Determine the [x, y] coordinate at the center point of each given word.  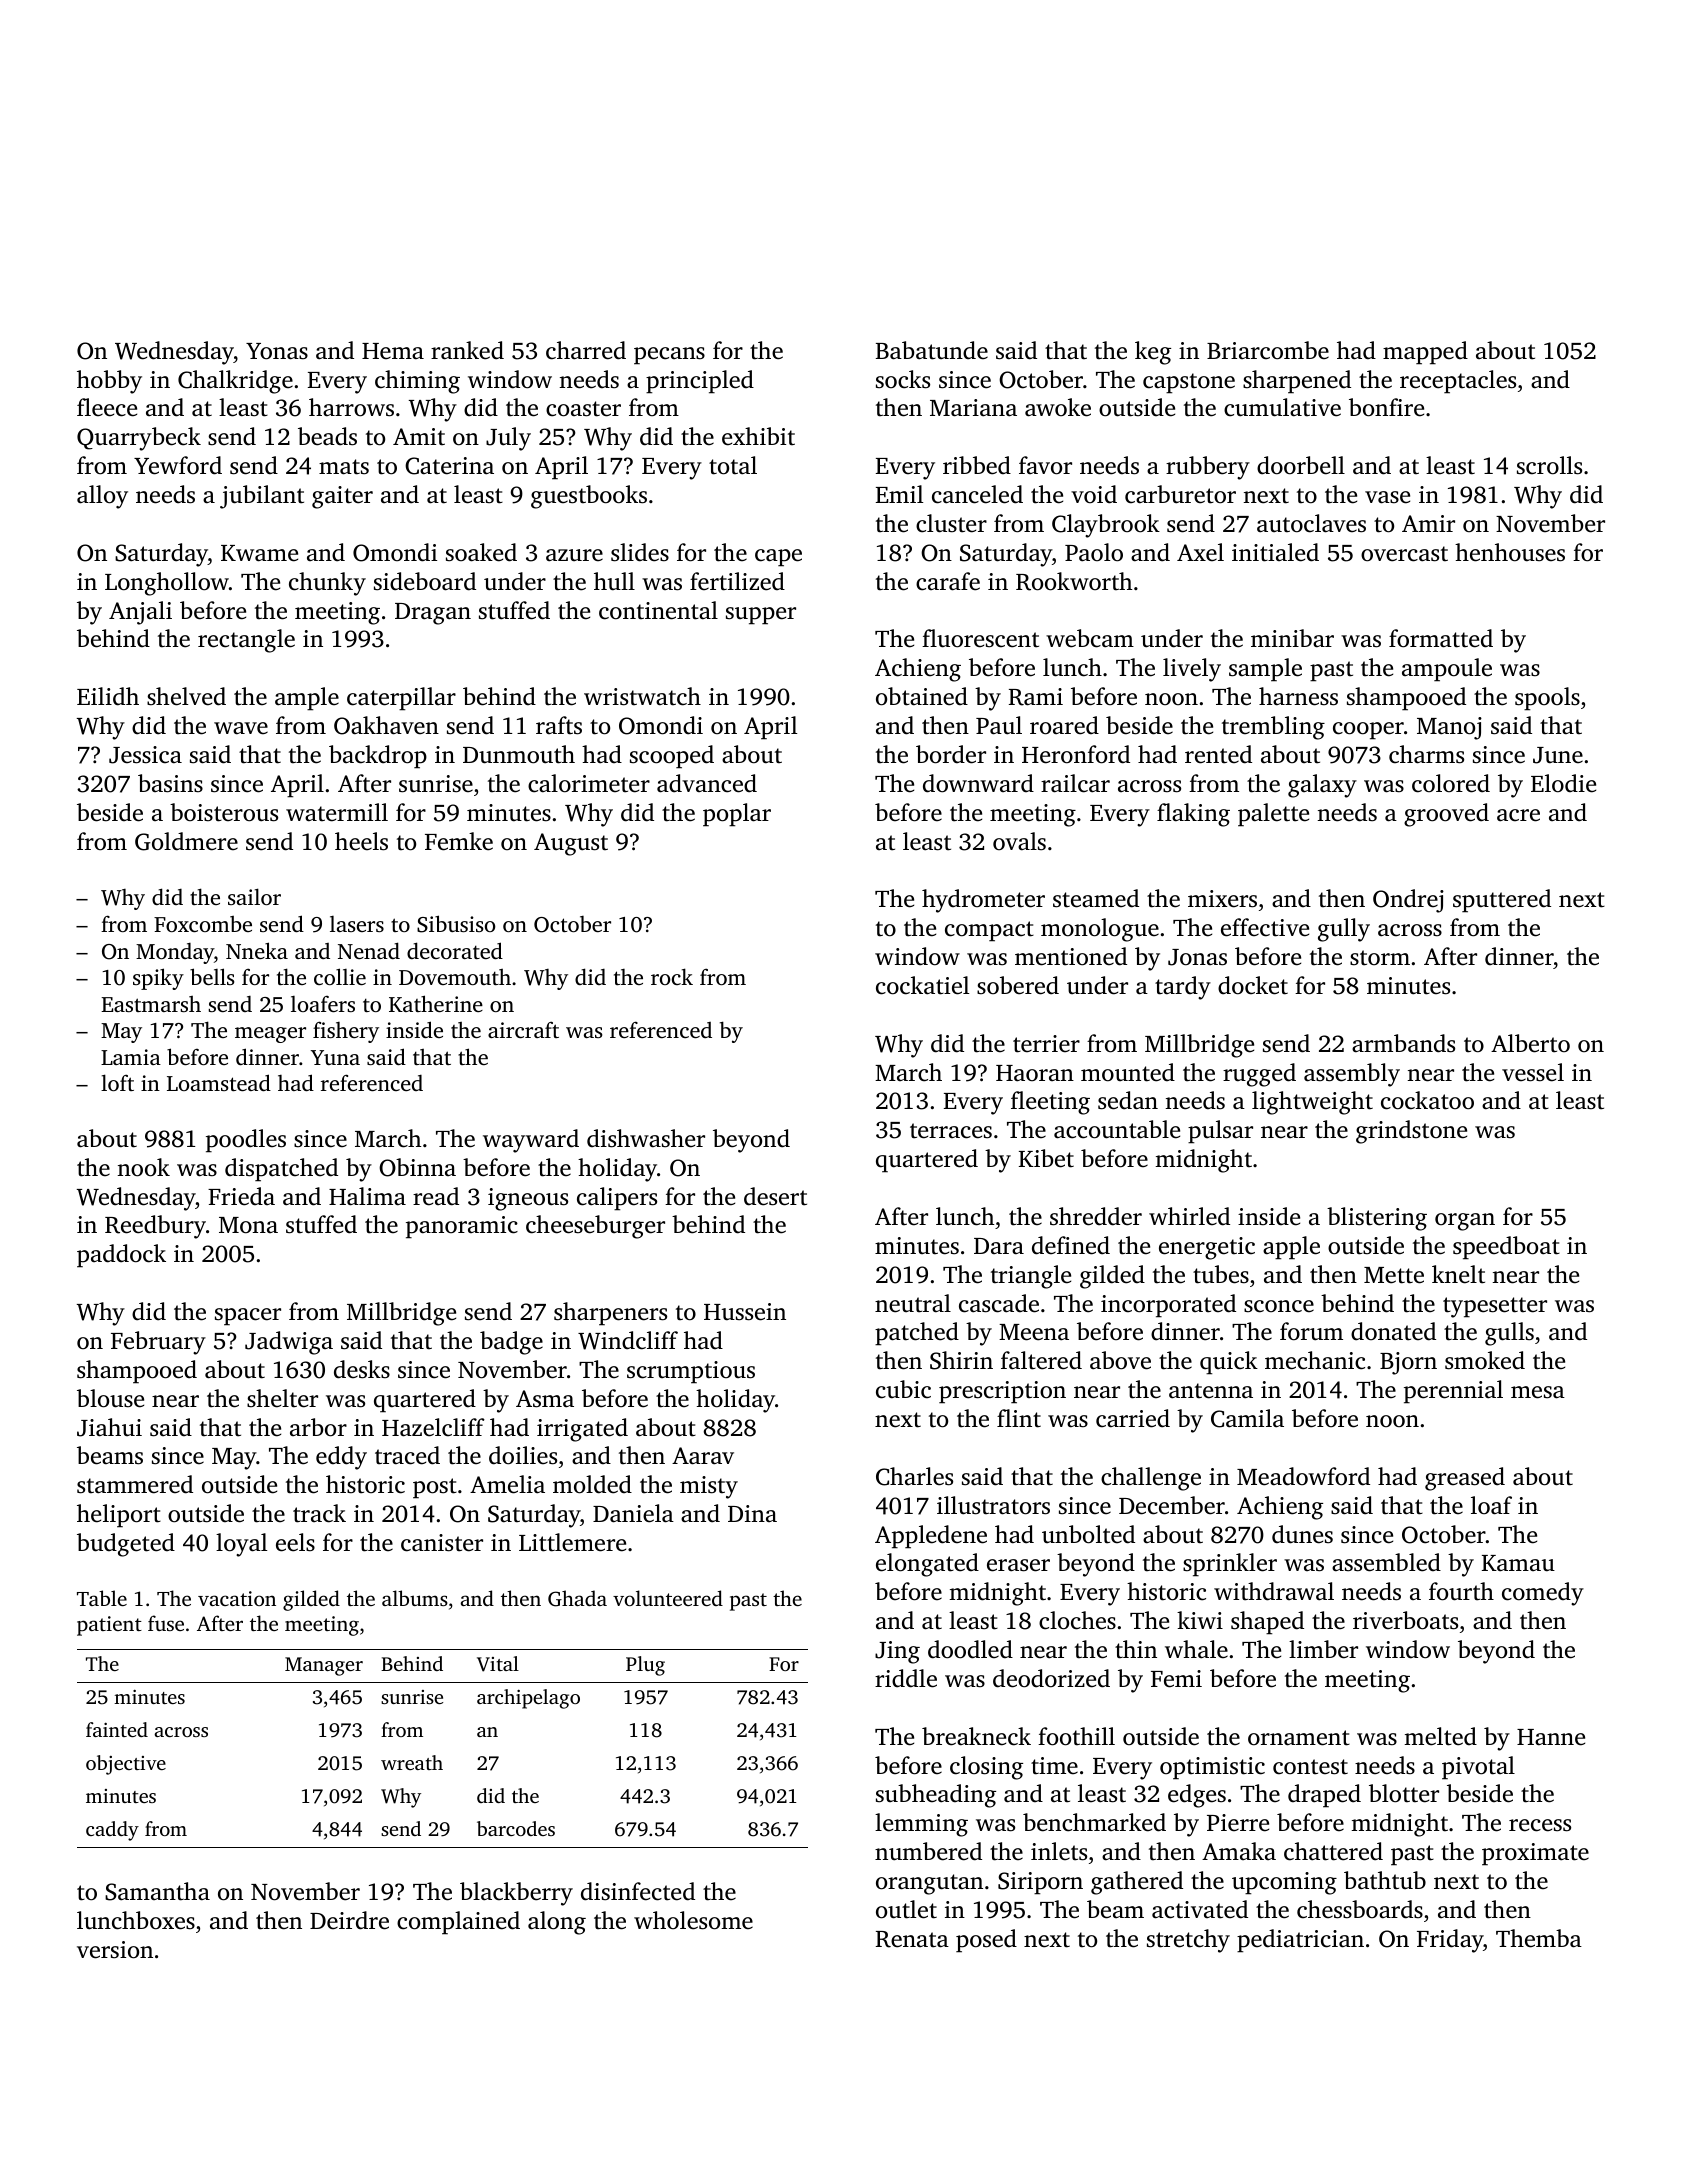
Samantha [157, 1891]
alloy [102, 497]
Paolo [1094, 552]
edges [1197, 1796]
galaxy [1322, 786]
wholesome [693, 1920]
